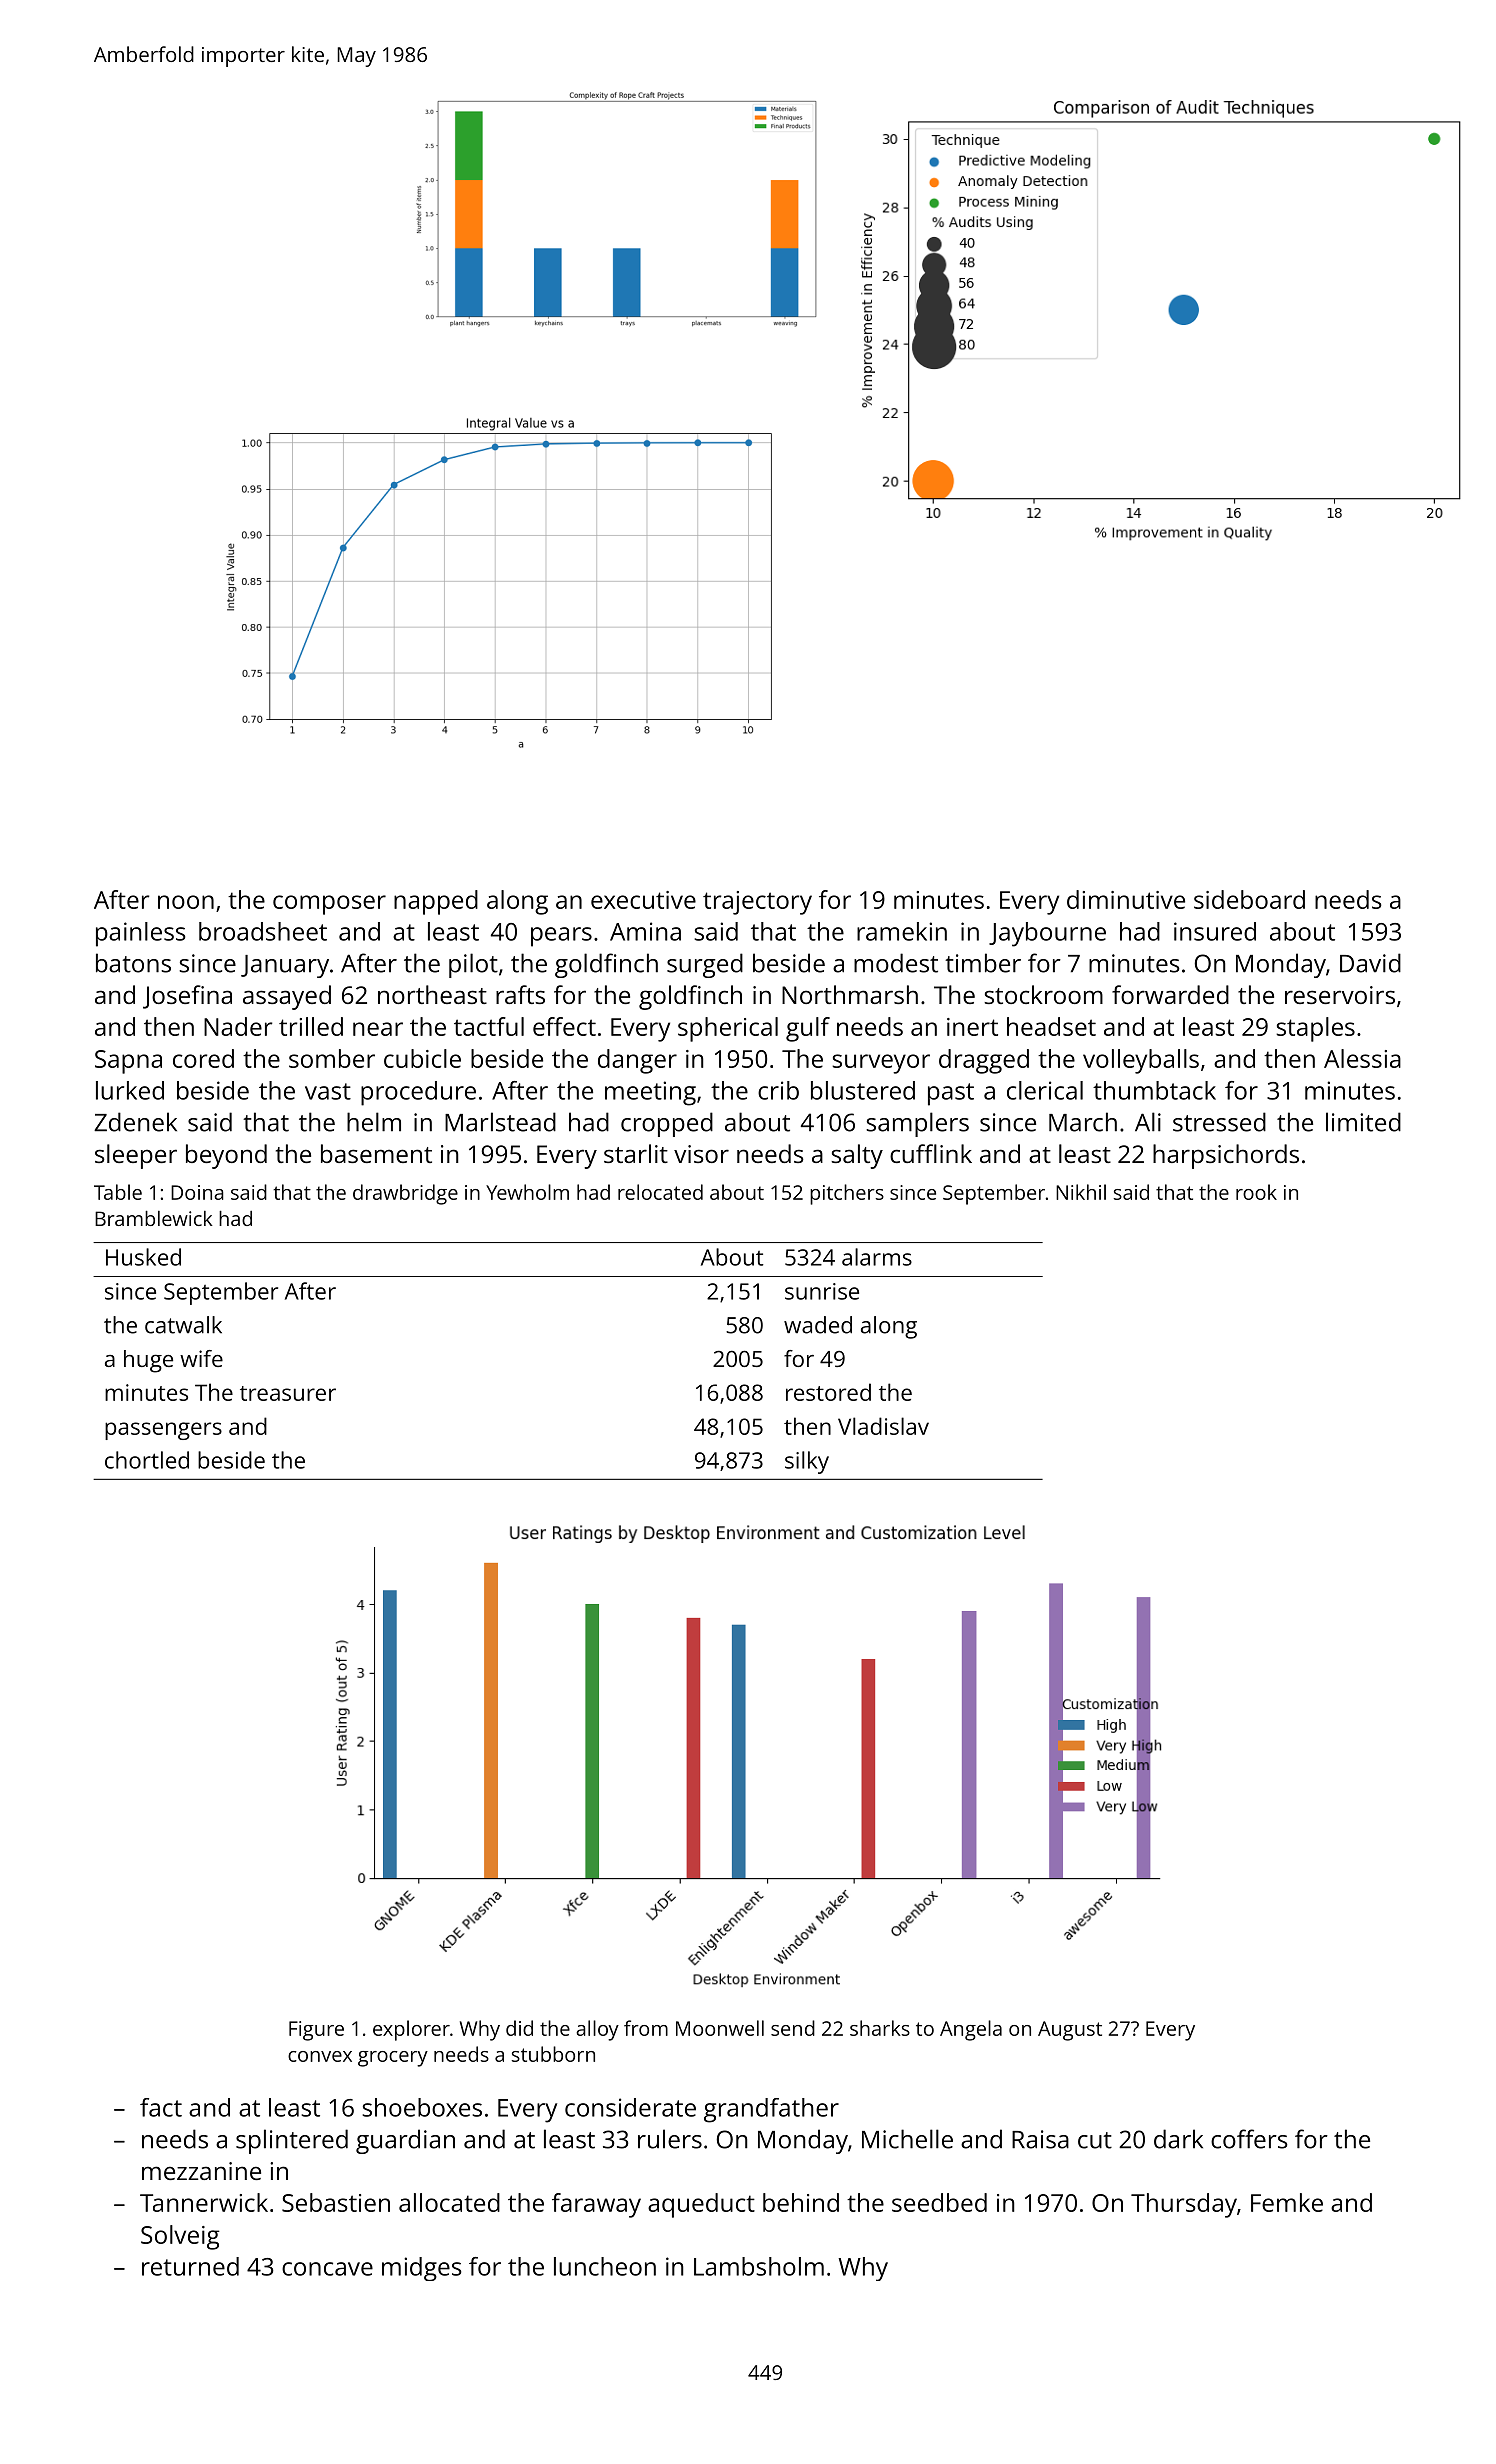 The height and width of the document is (2464, 1496). I want to click on cored, so click(203, 1058).
